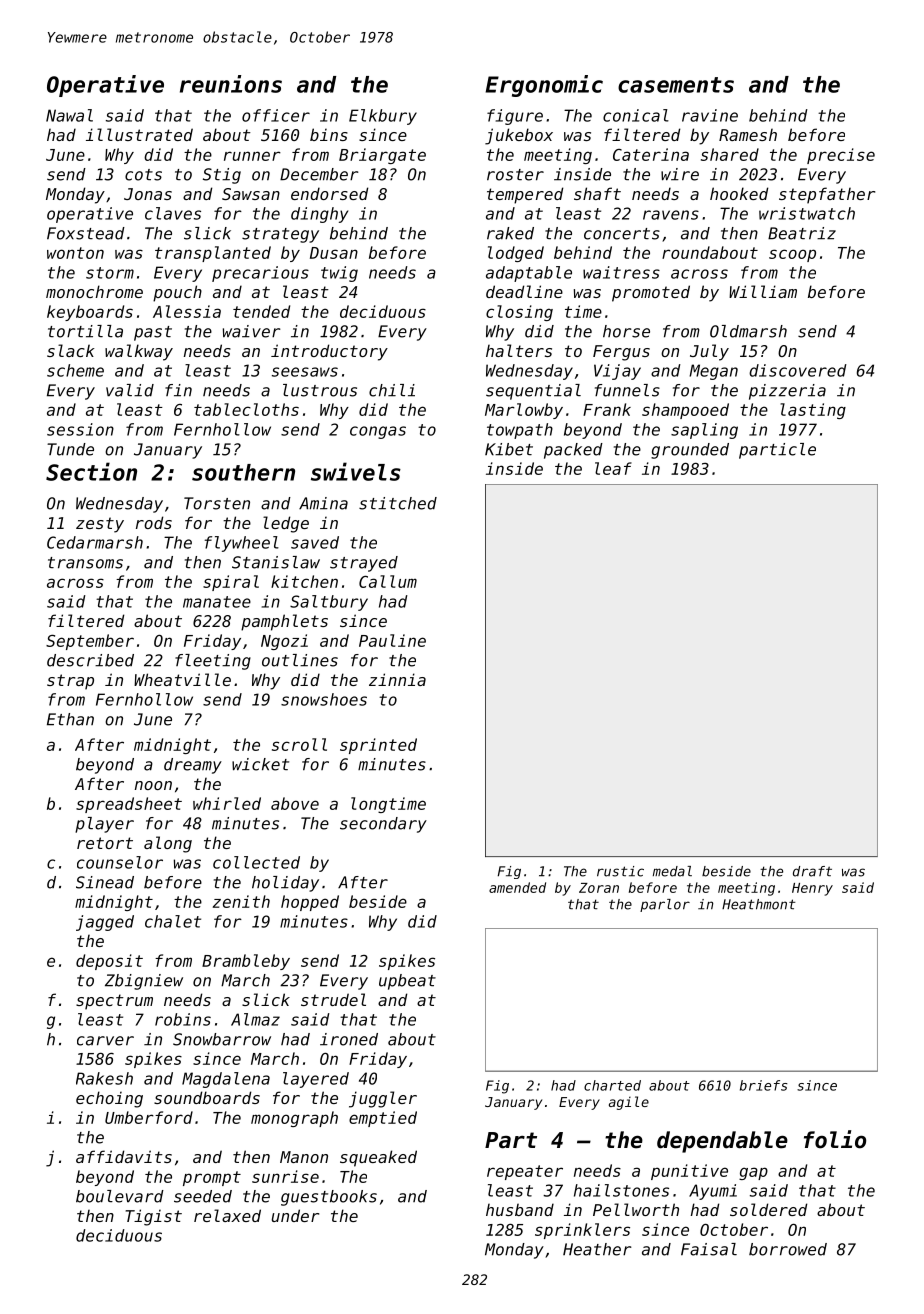 Image resolution: width=924 pixels, height=1314 pixels. Describe the element at coordinates (310, 903) in the screenshot. I see `hopped` at that location.
